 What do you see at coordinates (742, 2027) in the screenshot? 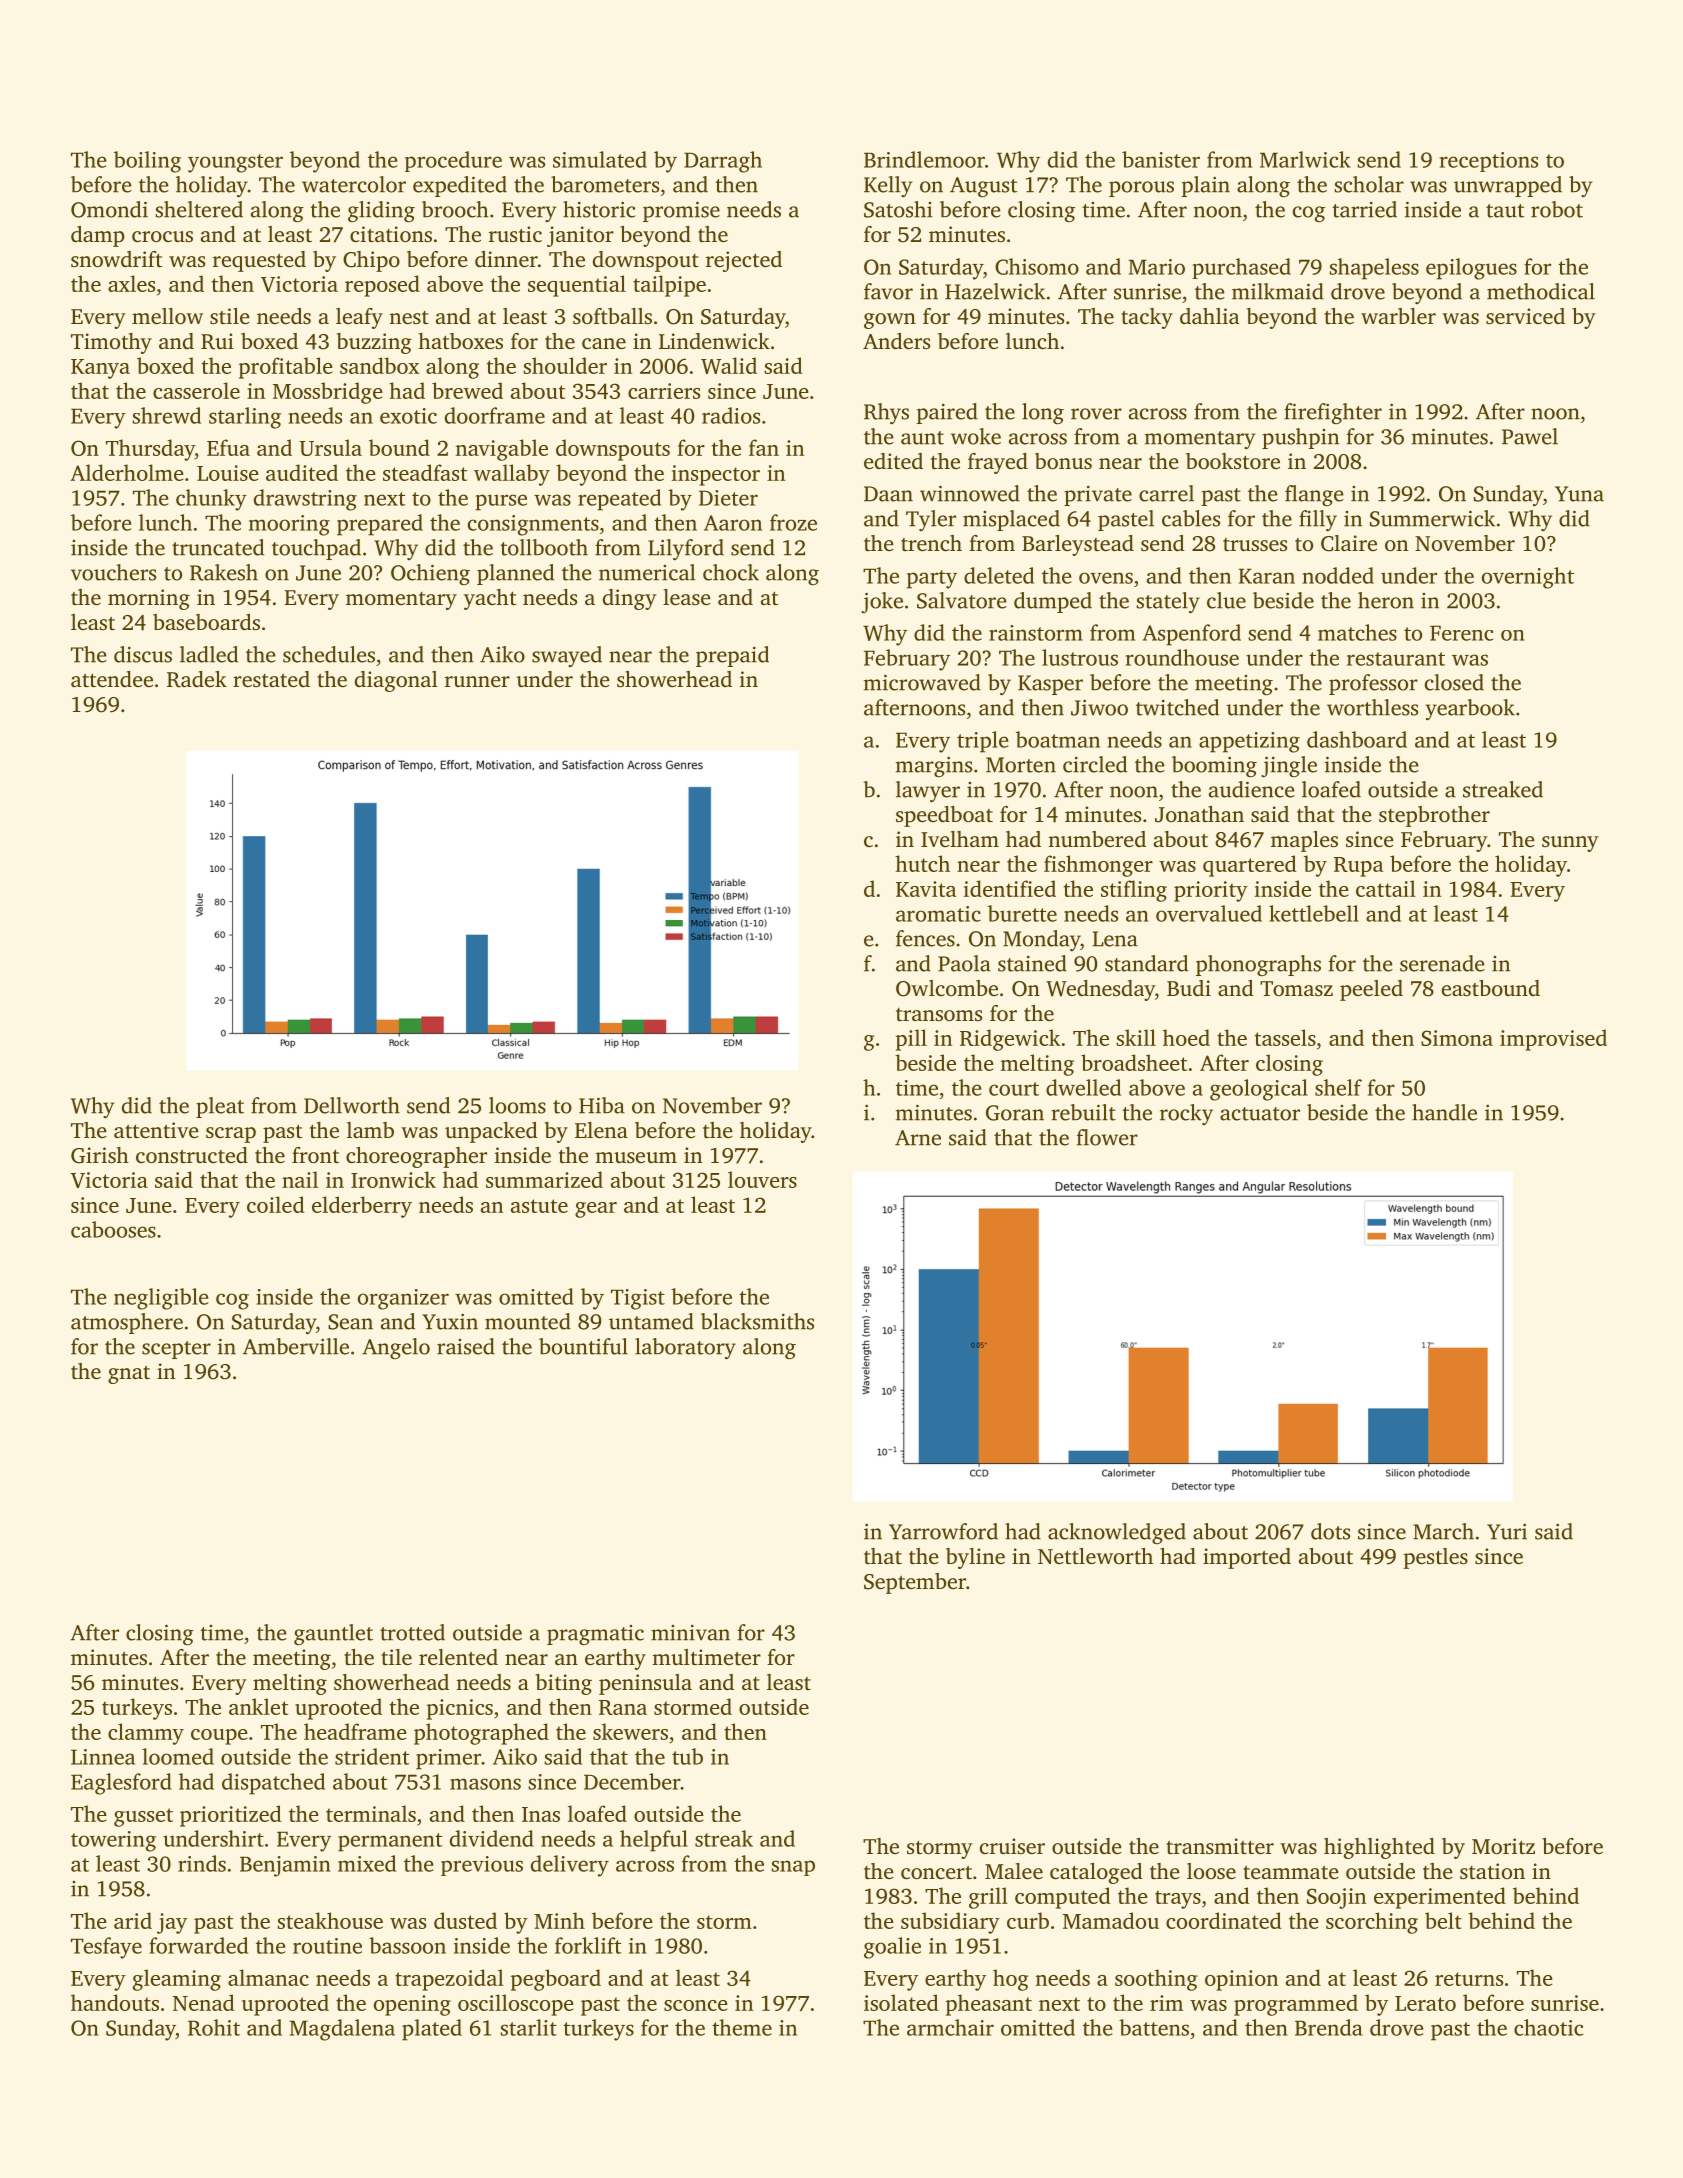
I see `theme` at bounding box center [742, 2027].
